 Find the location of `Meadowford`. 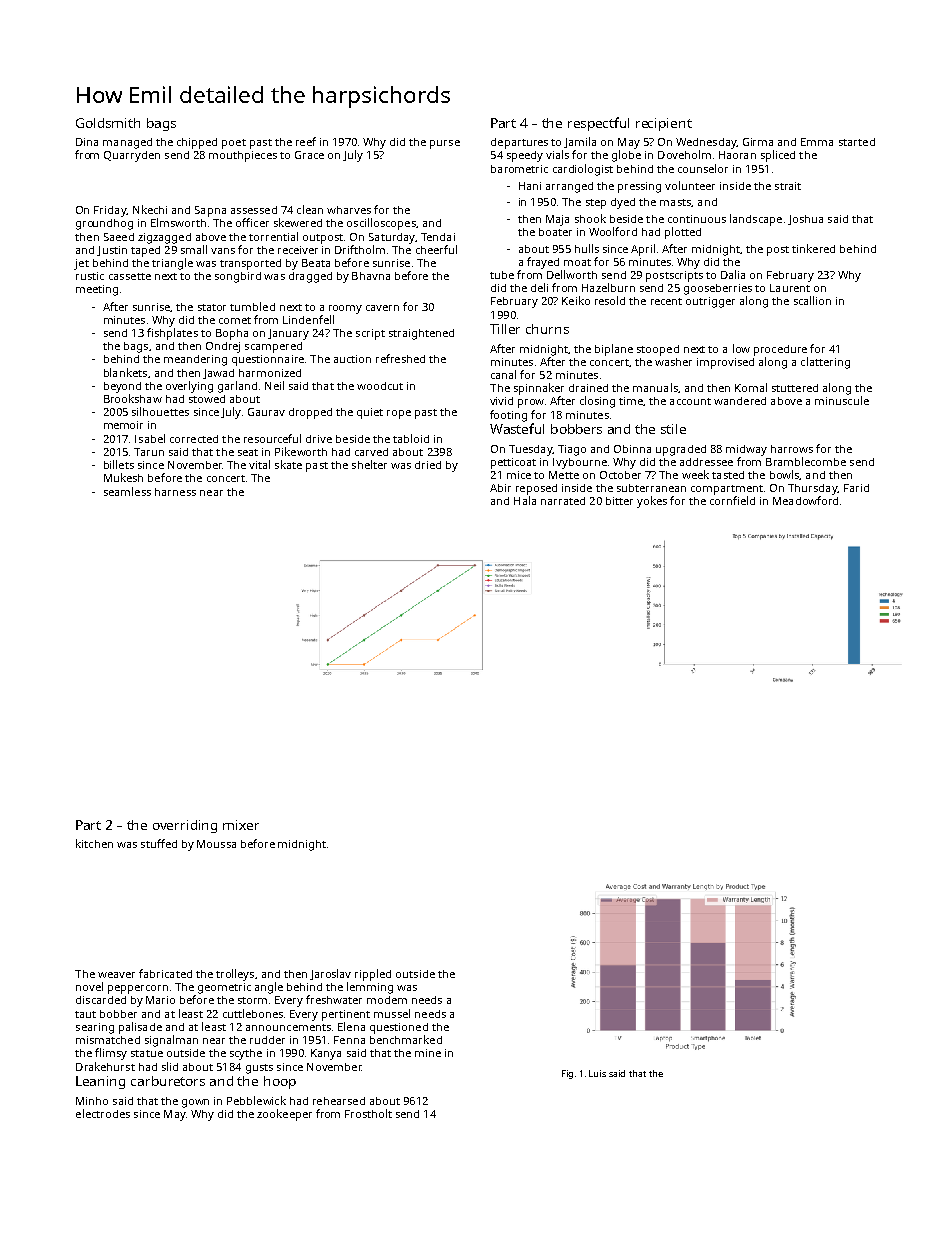

Meadowford is located at coordinates (805, 500).
